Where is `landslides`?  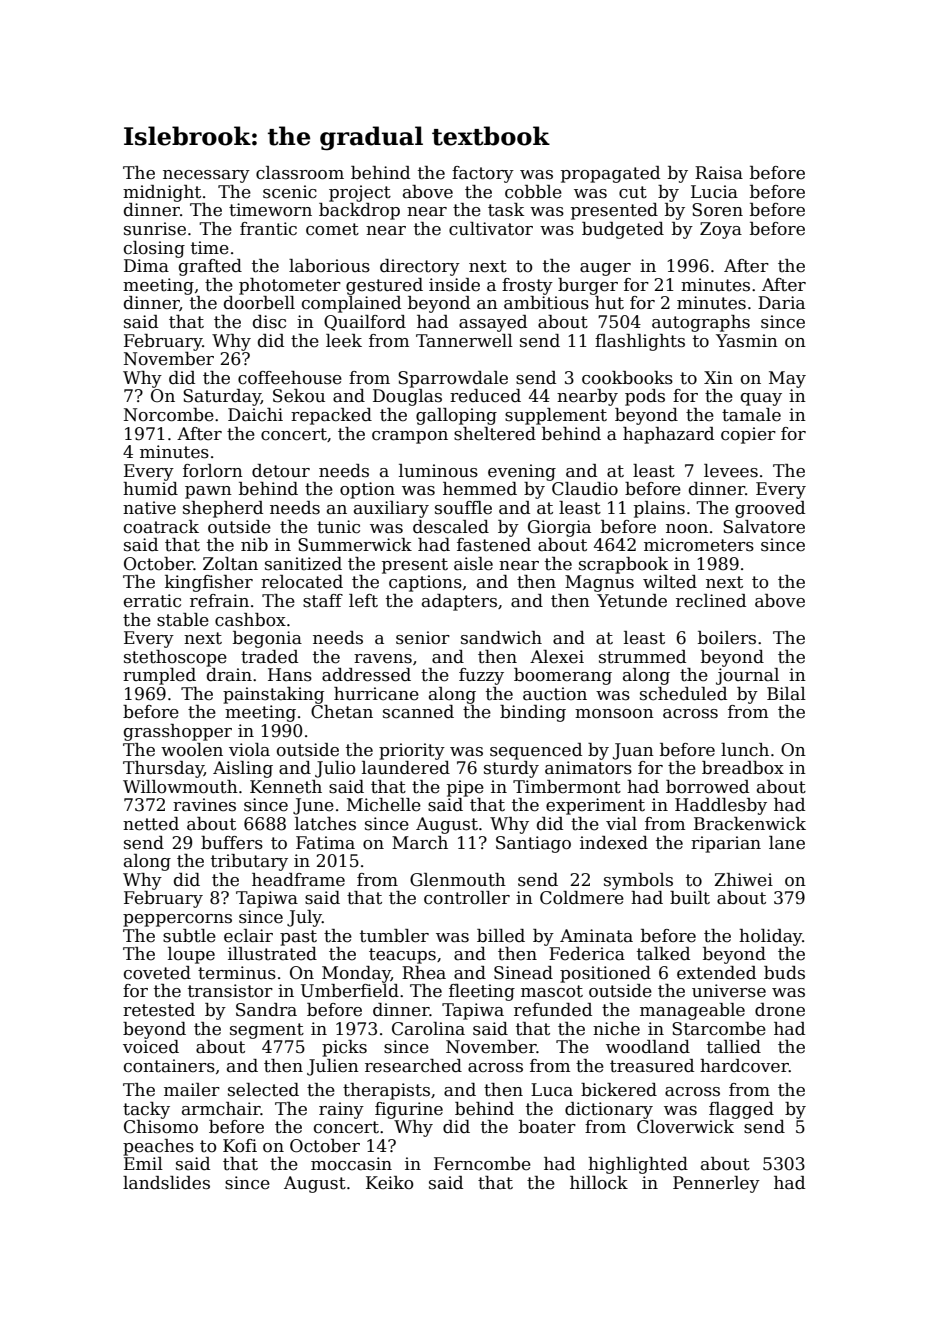 landslides is located at coordinates (166, 1183).
